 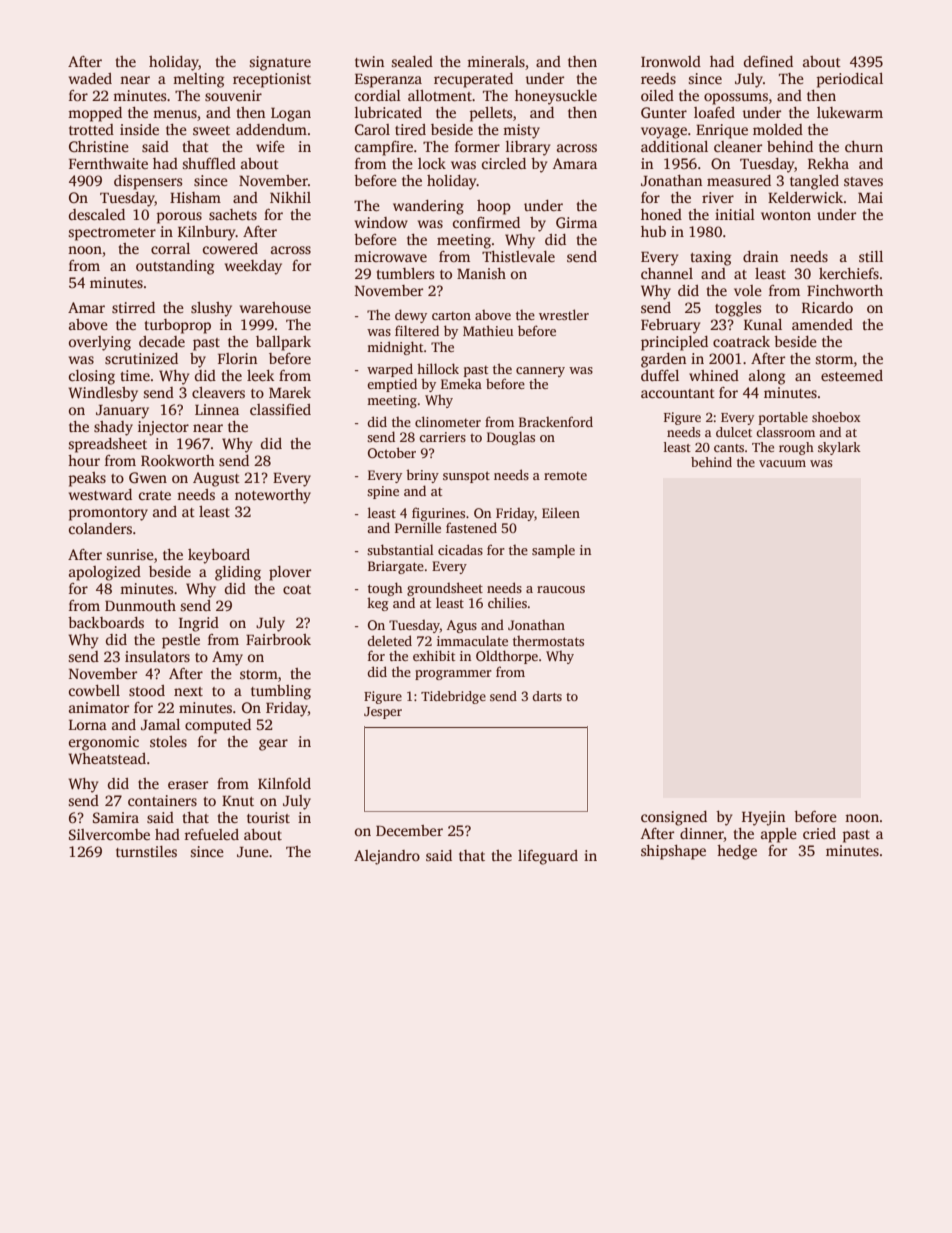 I want to click on Knut, so click(x=238, y=801).
